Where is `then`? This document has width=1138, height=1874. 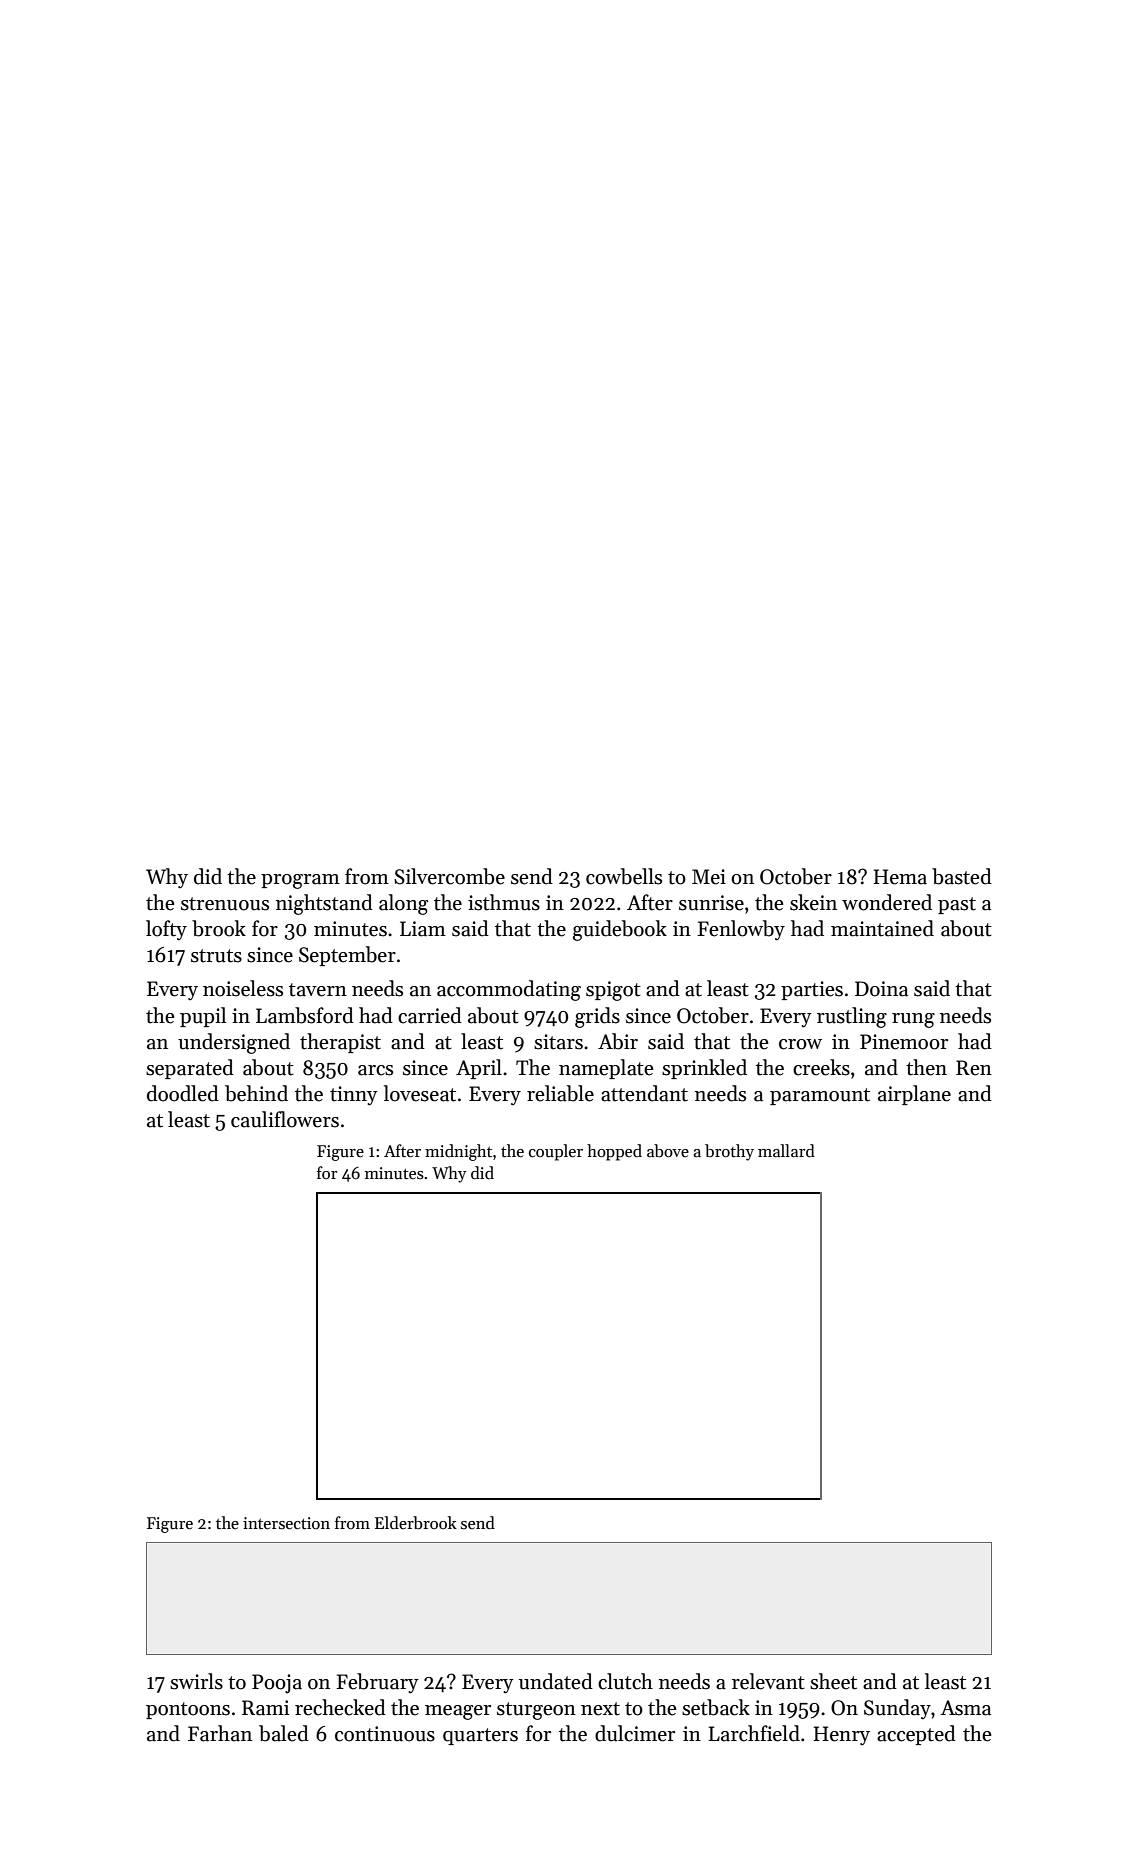
then is located at coordinates (926, 1067).
